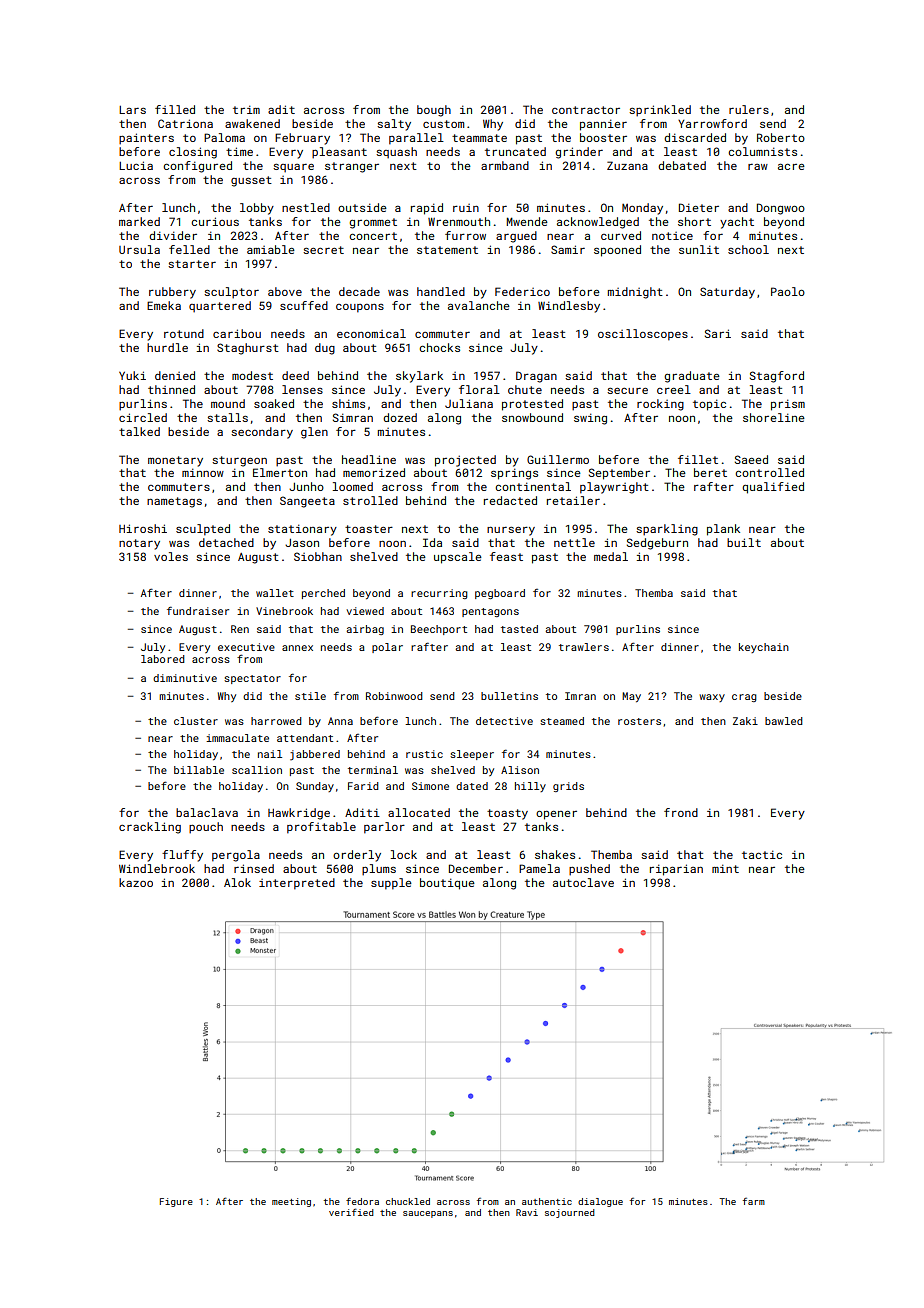 The image size is (924, 1308). What do you see at coordinates (291, 1202) in the screenshot?
I see `meeting` at bounding box center [291, 1202].
